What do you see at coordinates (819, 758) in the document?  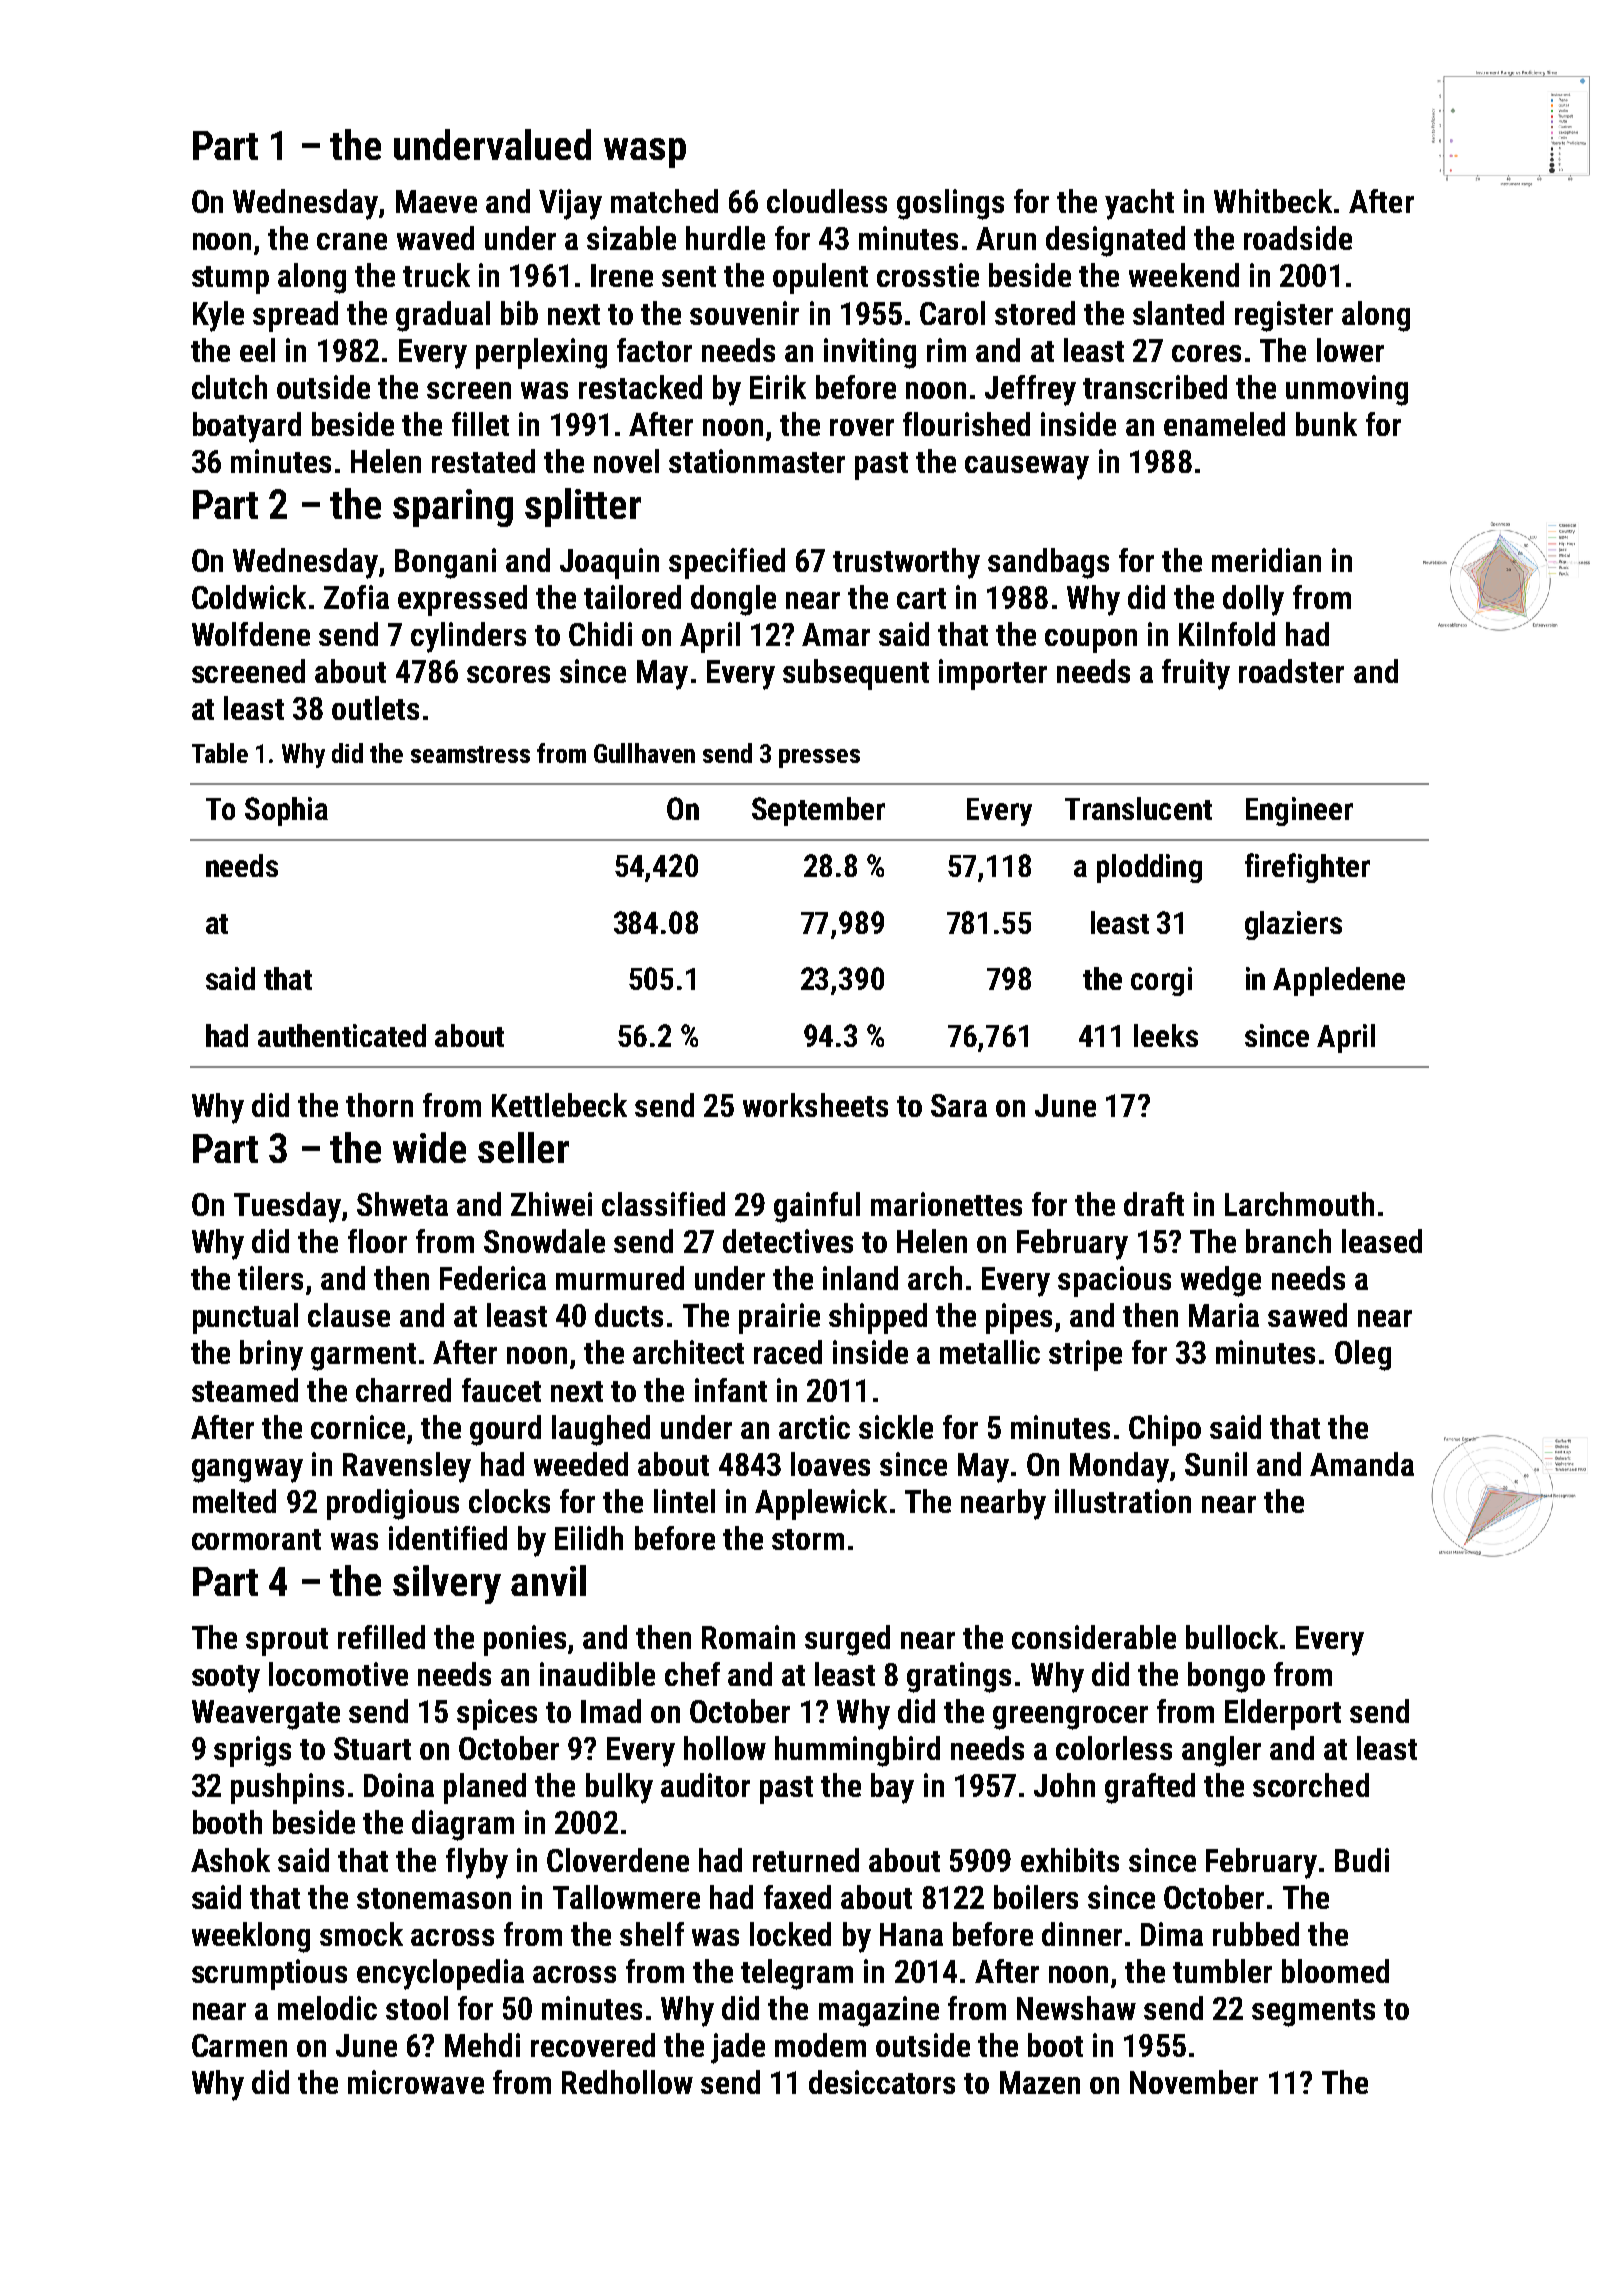 I see `presses` at bounding box center [819, 758].
